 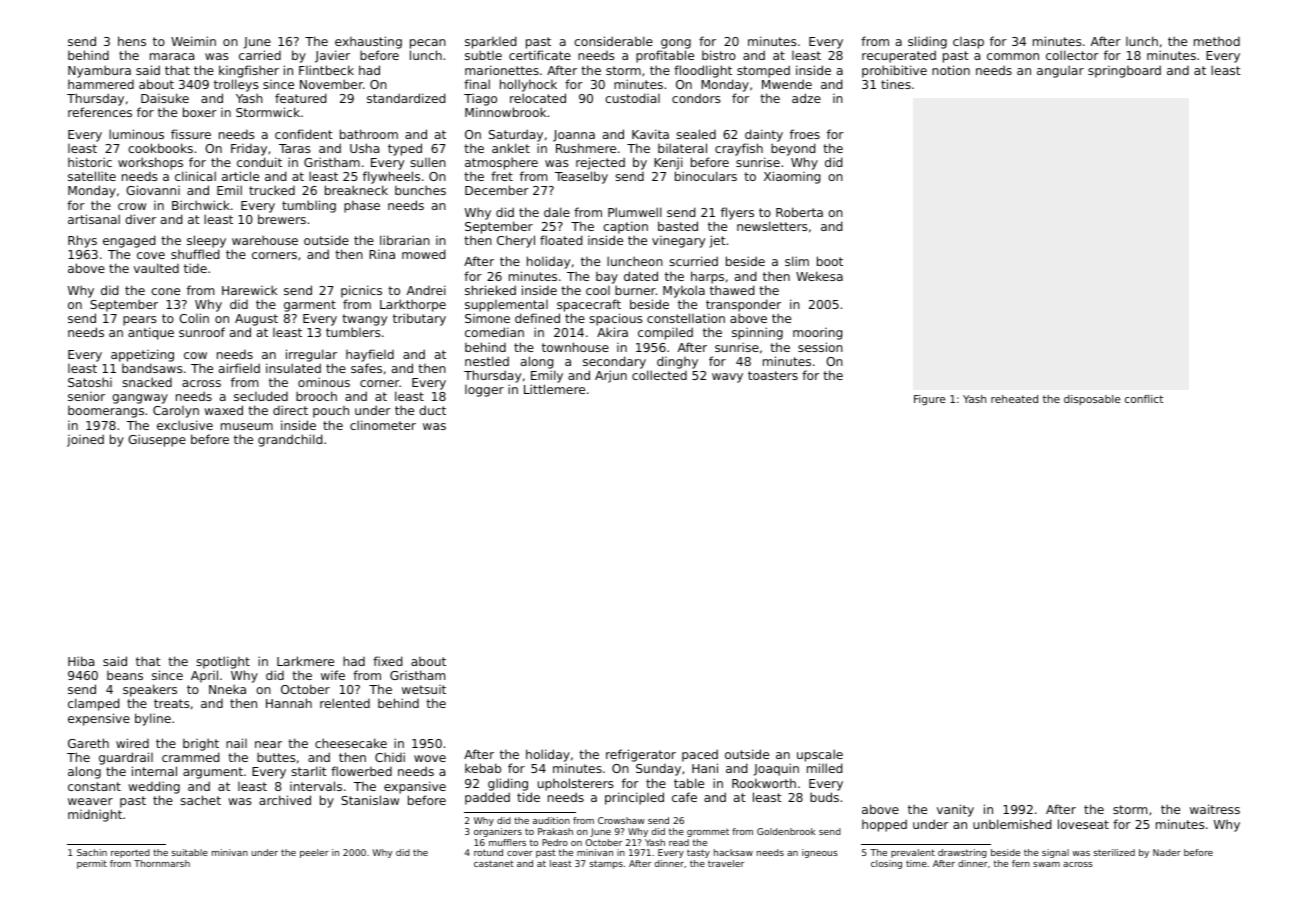 I want to click on grandchild, so click(x=290, y=440).
